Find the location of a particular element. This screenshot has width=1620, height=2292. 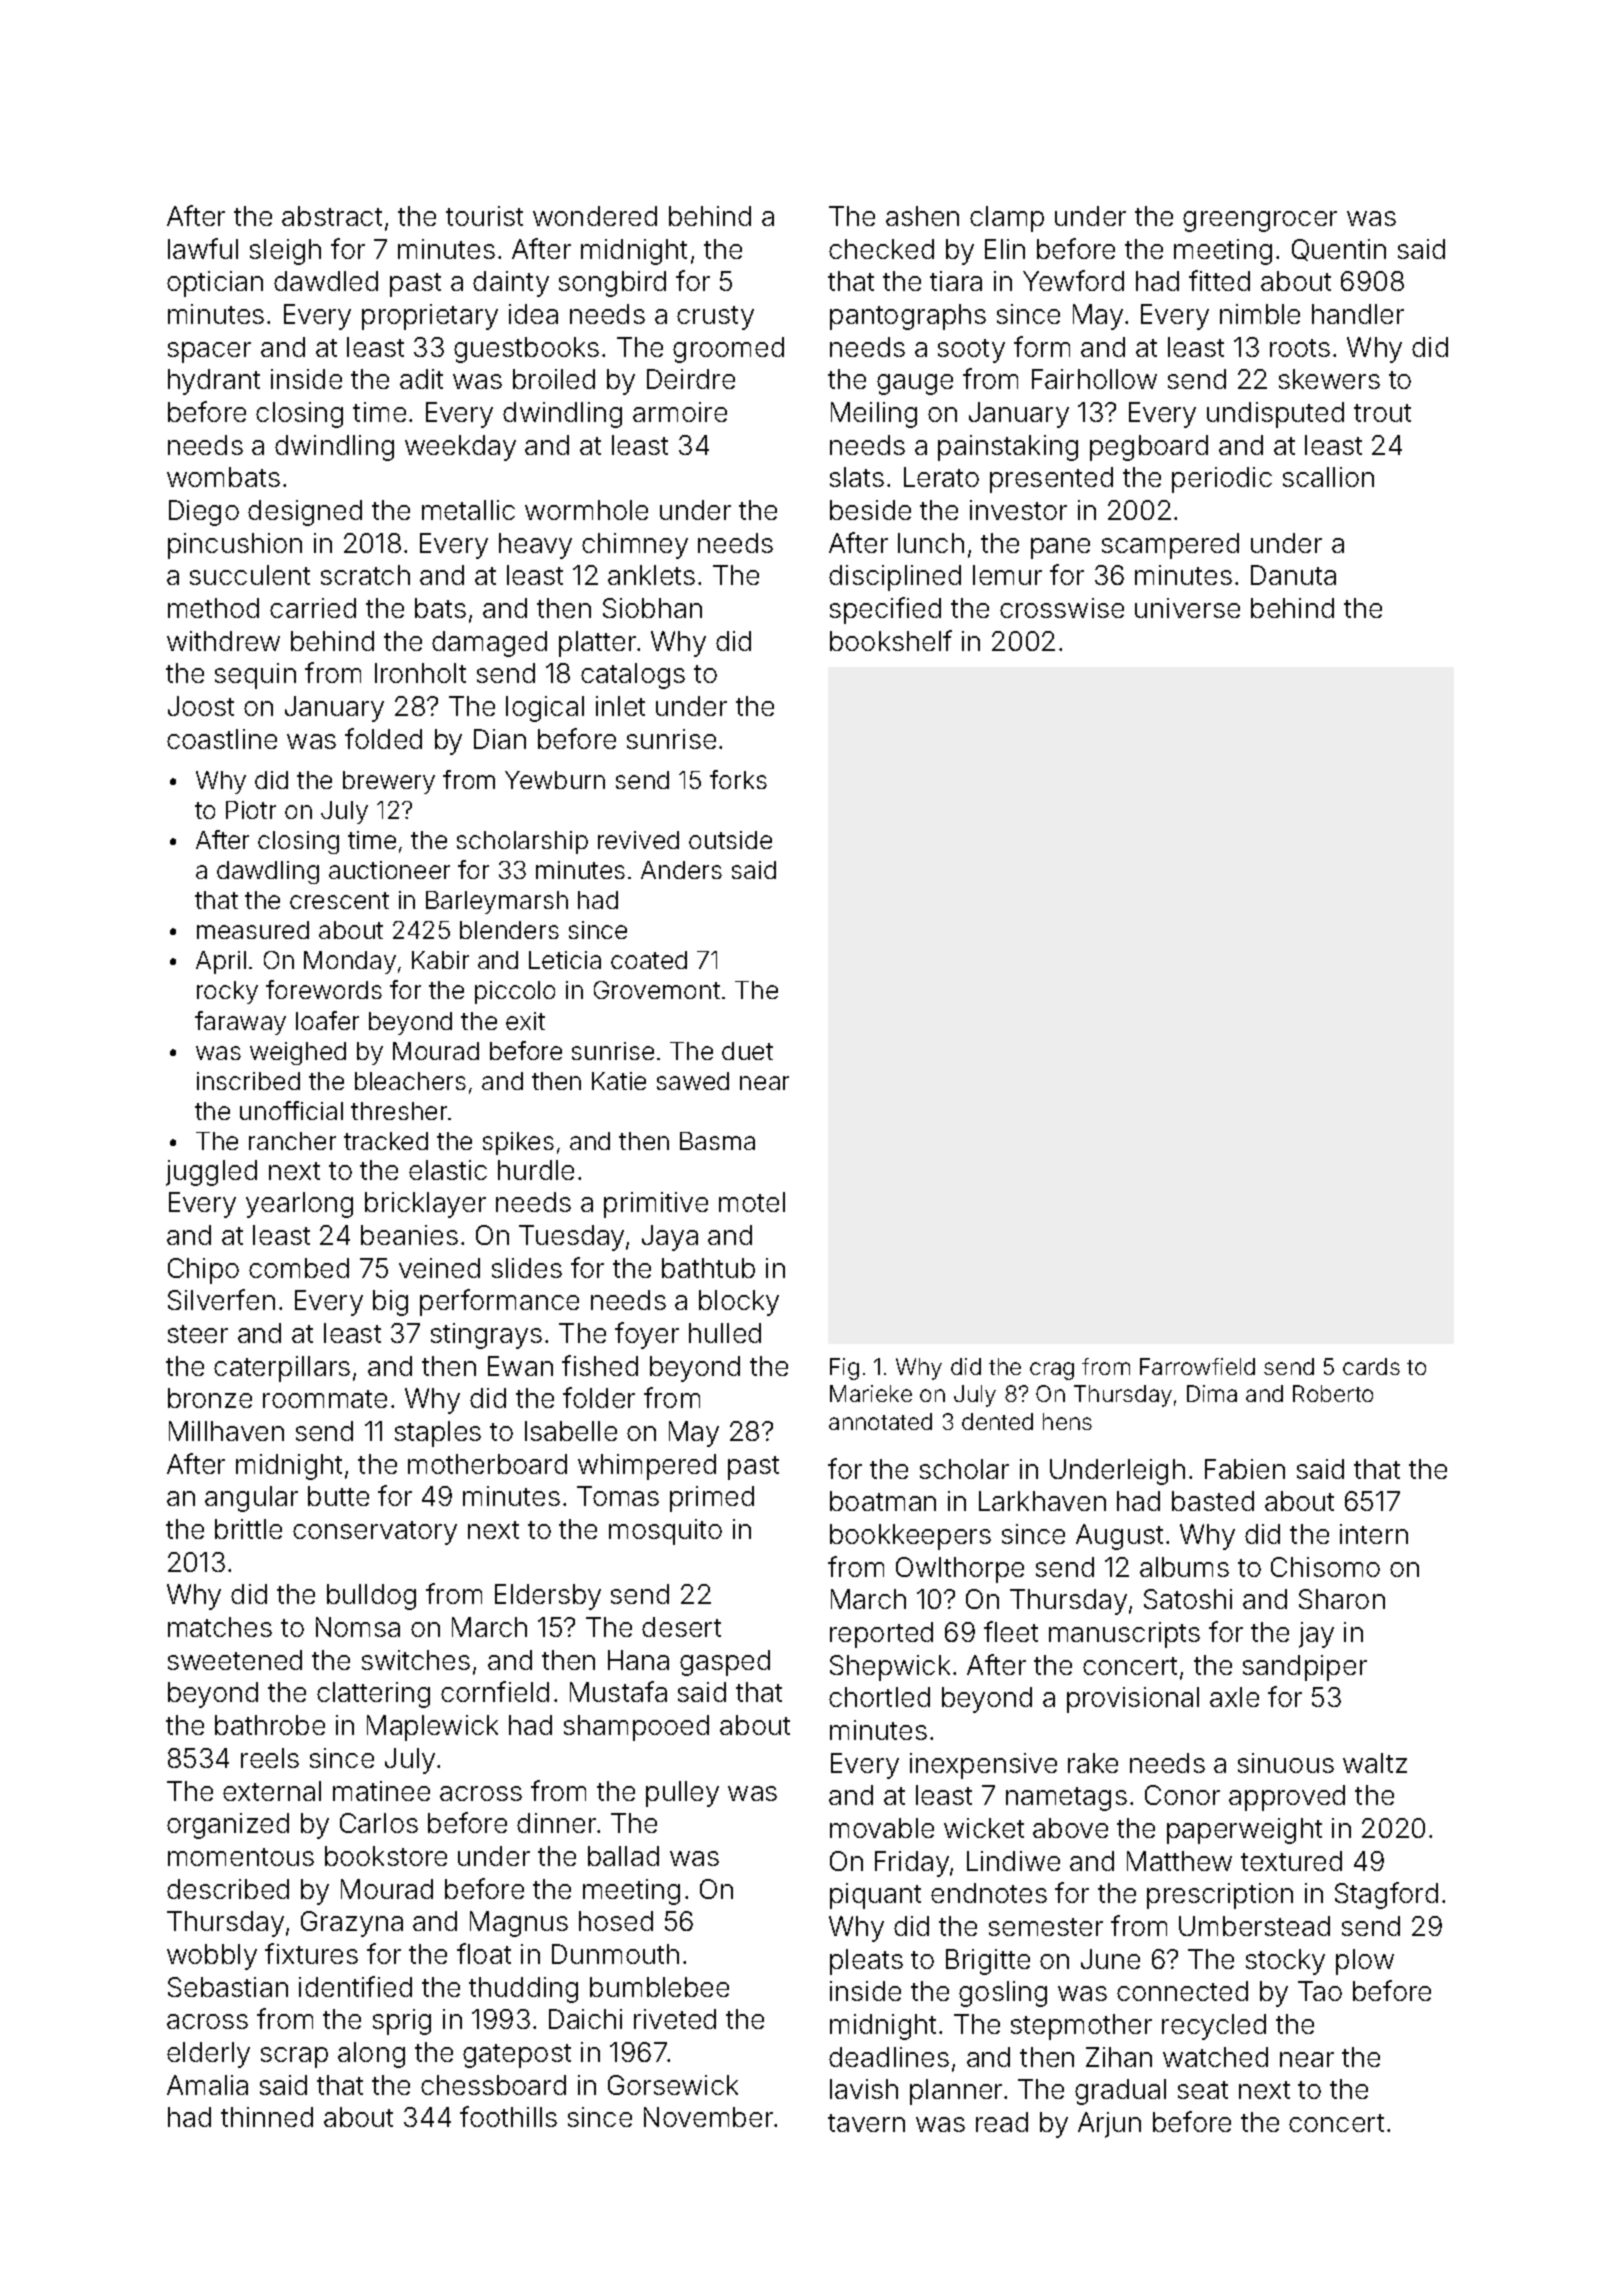

clamp is located at coordinates (1007, 219).
